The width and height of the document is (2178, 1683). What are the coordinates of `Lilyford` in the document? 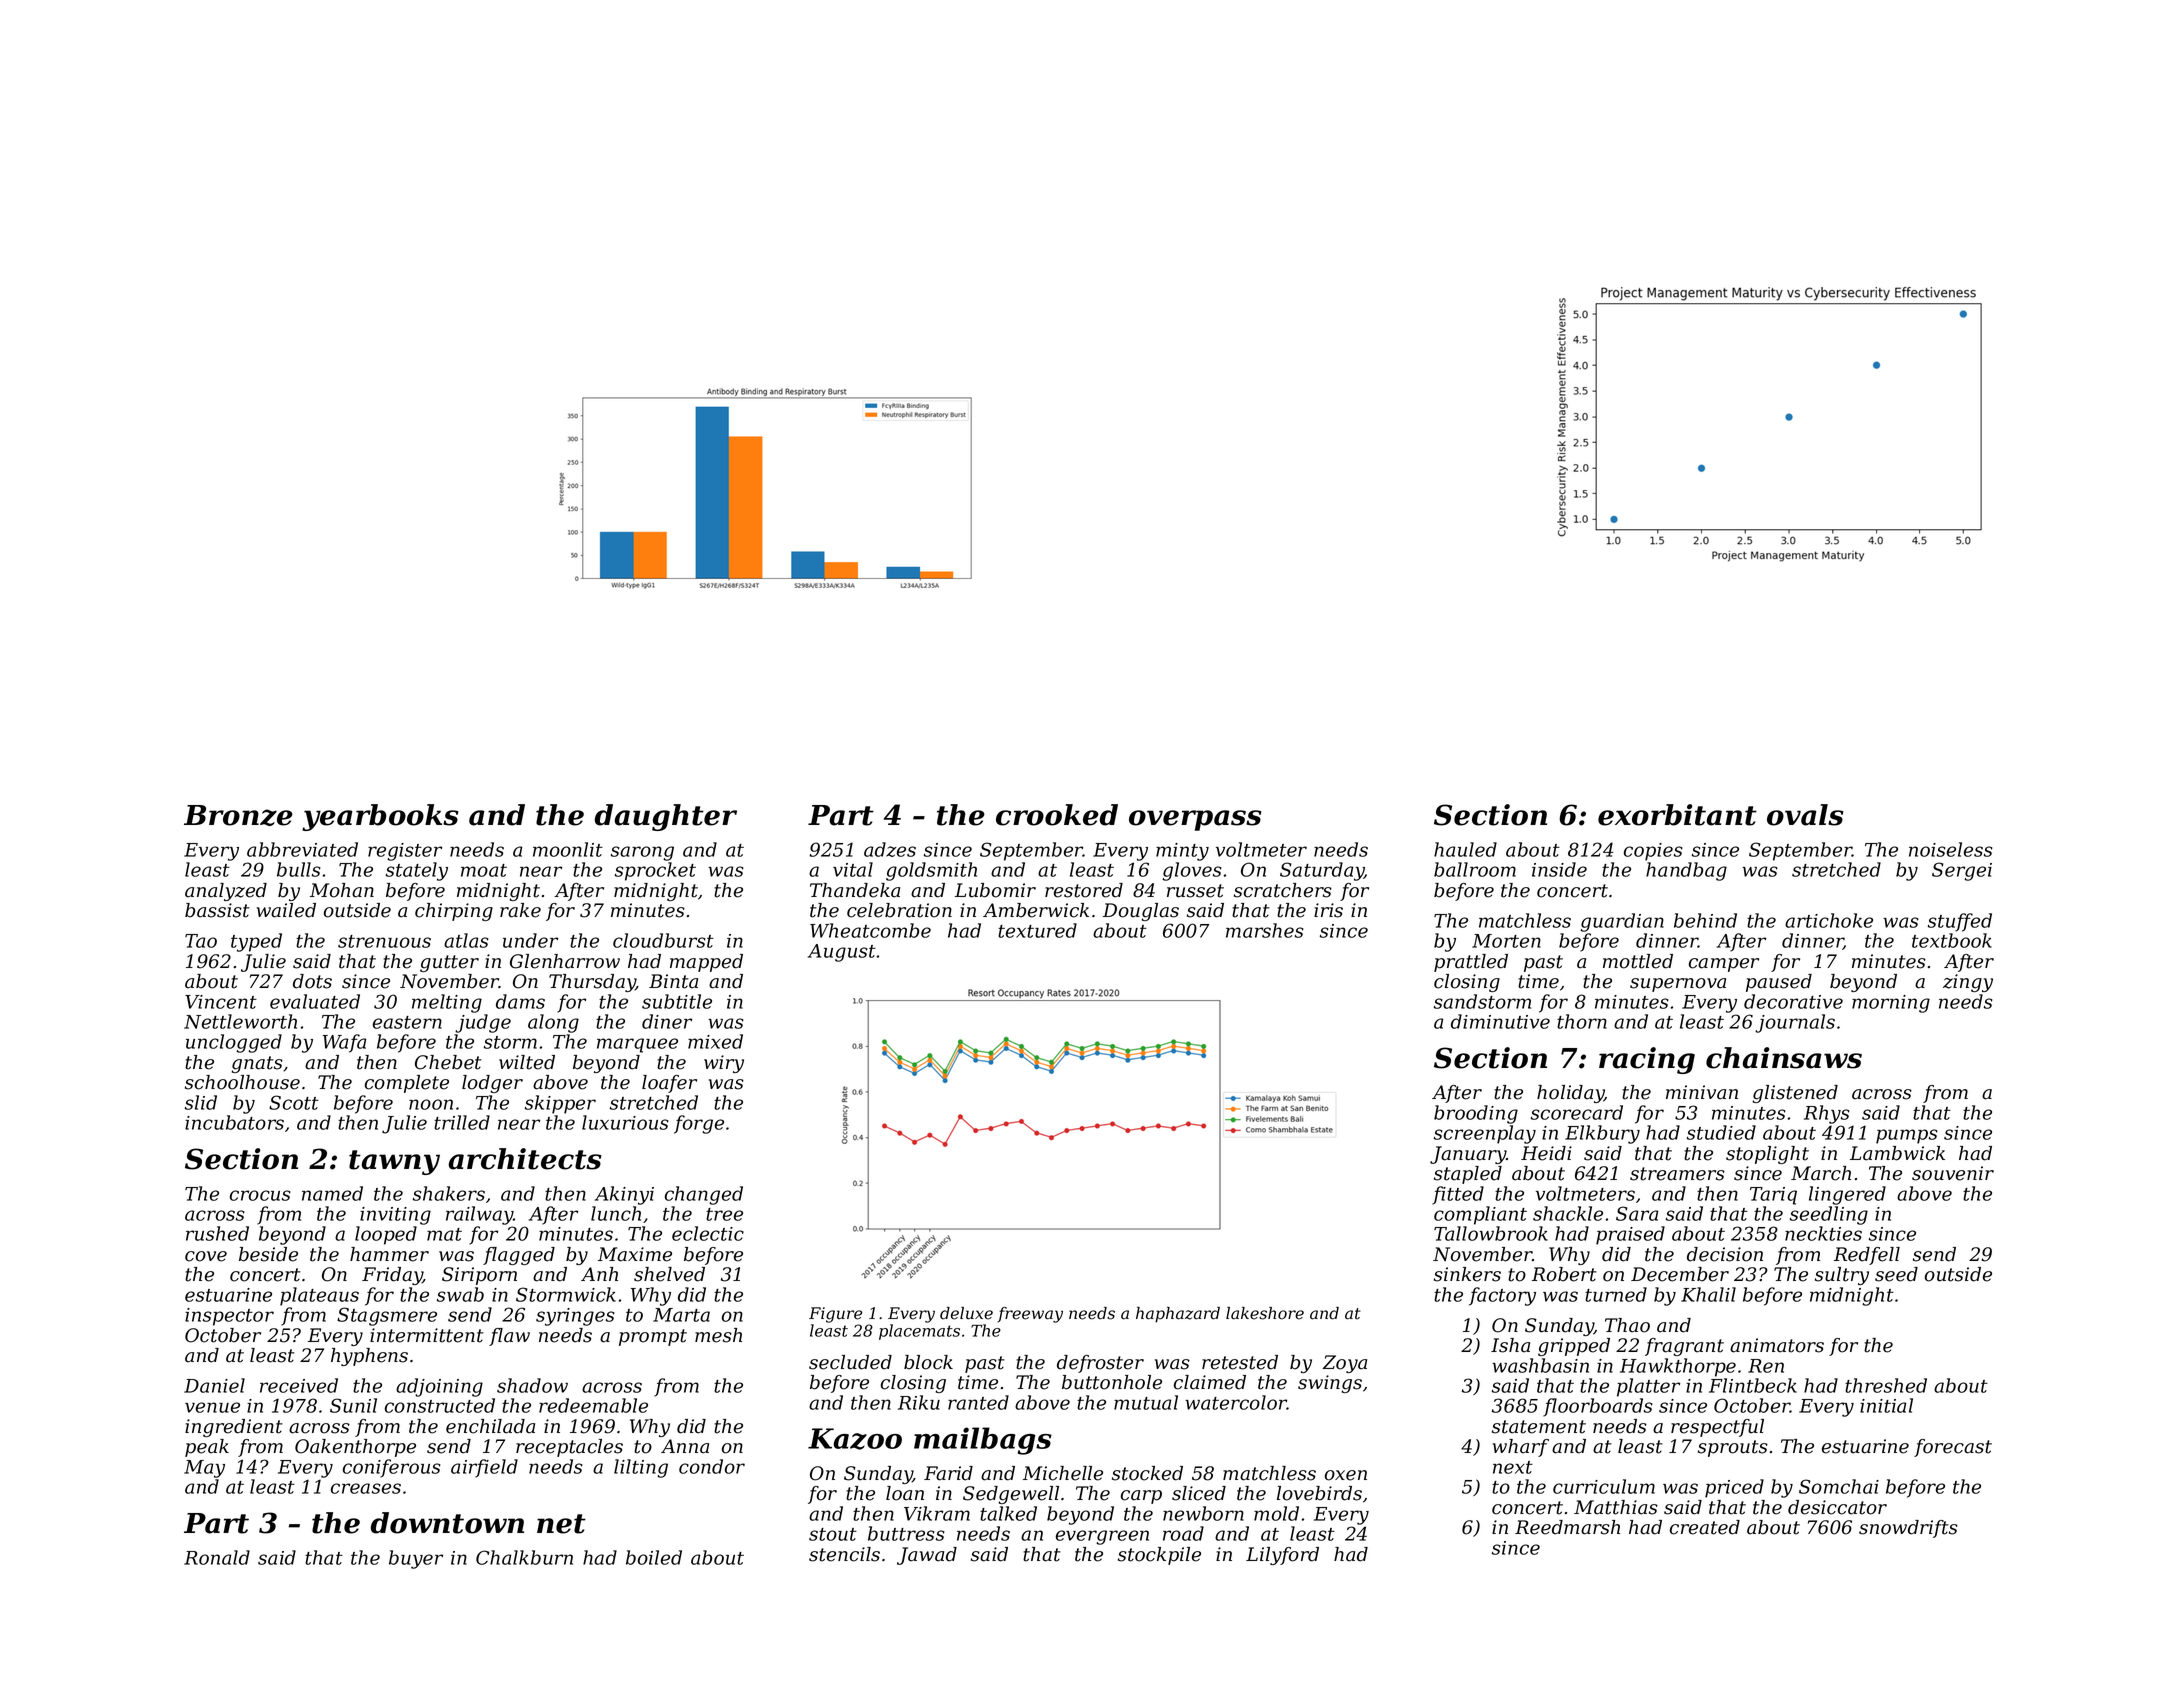 It's located at (1282, 1556).
